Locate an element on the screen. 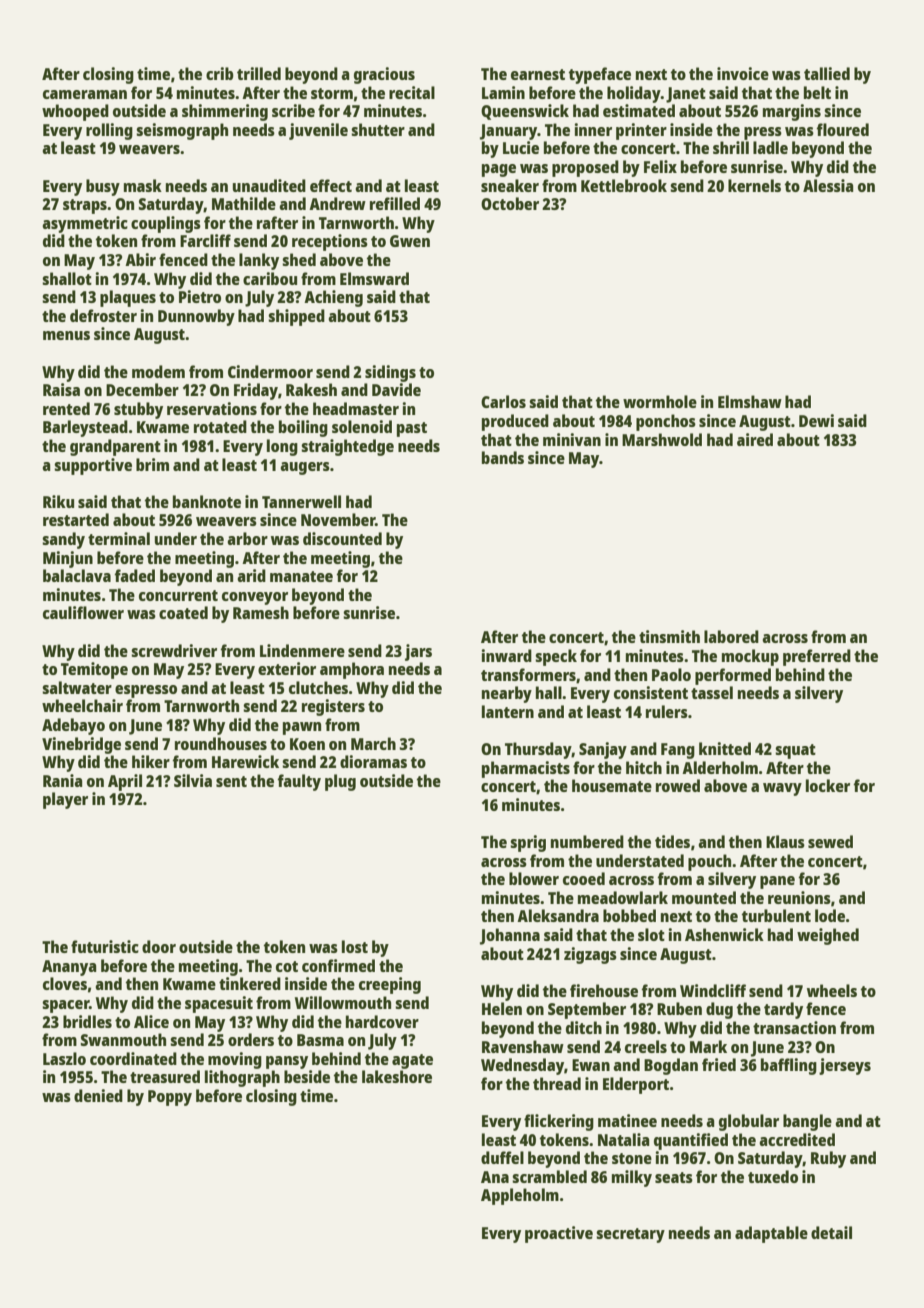  plaques is located at coordinates (128, 298).
